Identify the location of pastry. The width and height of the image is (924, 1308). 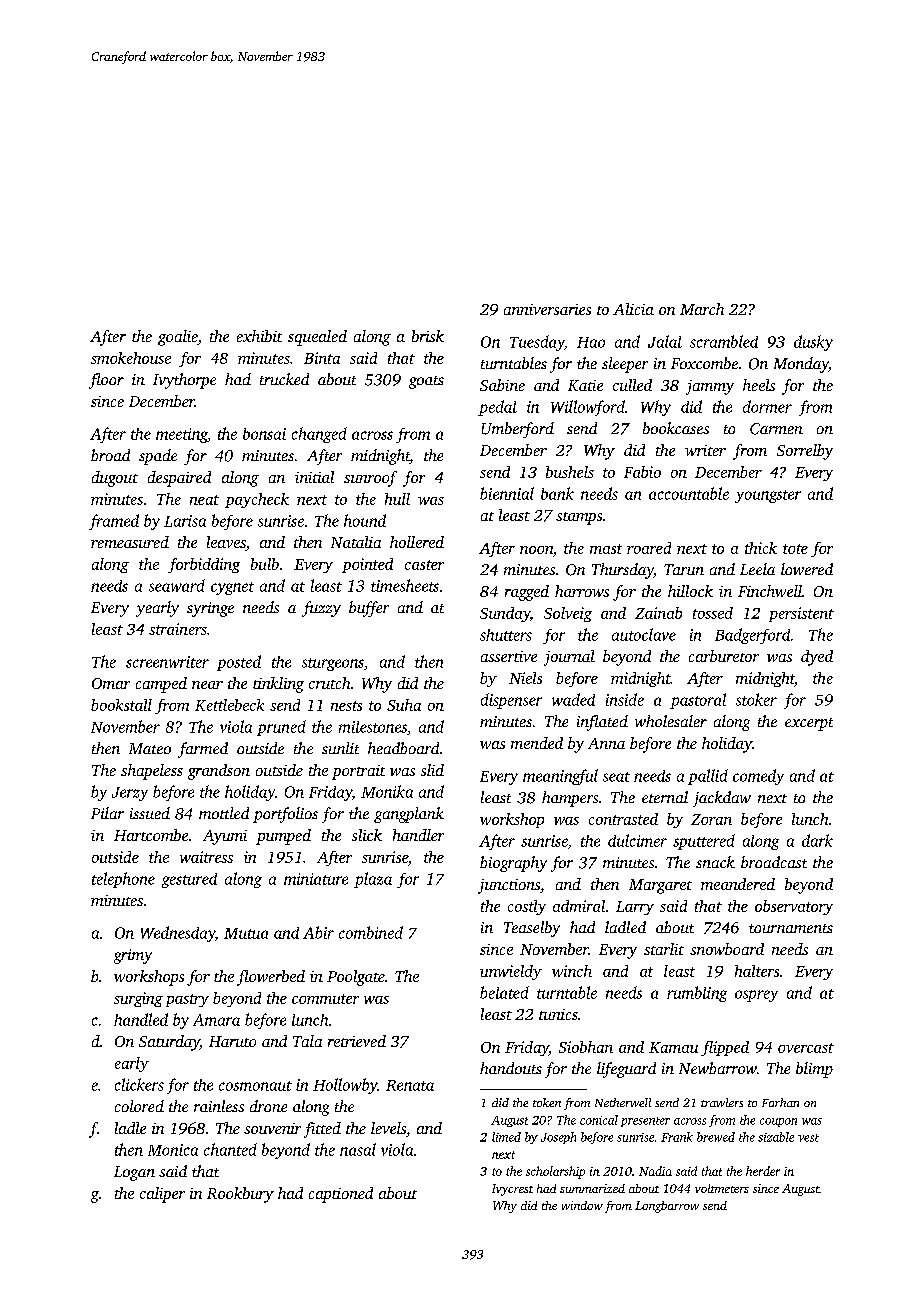
(187, 1000).
